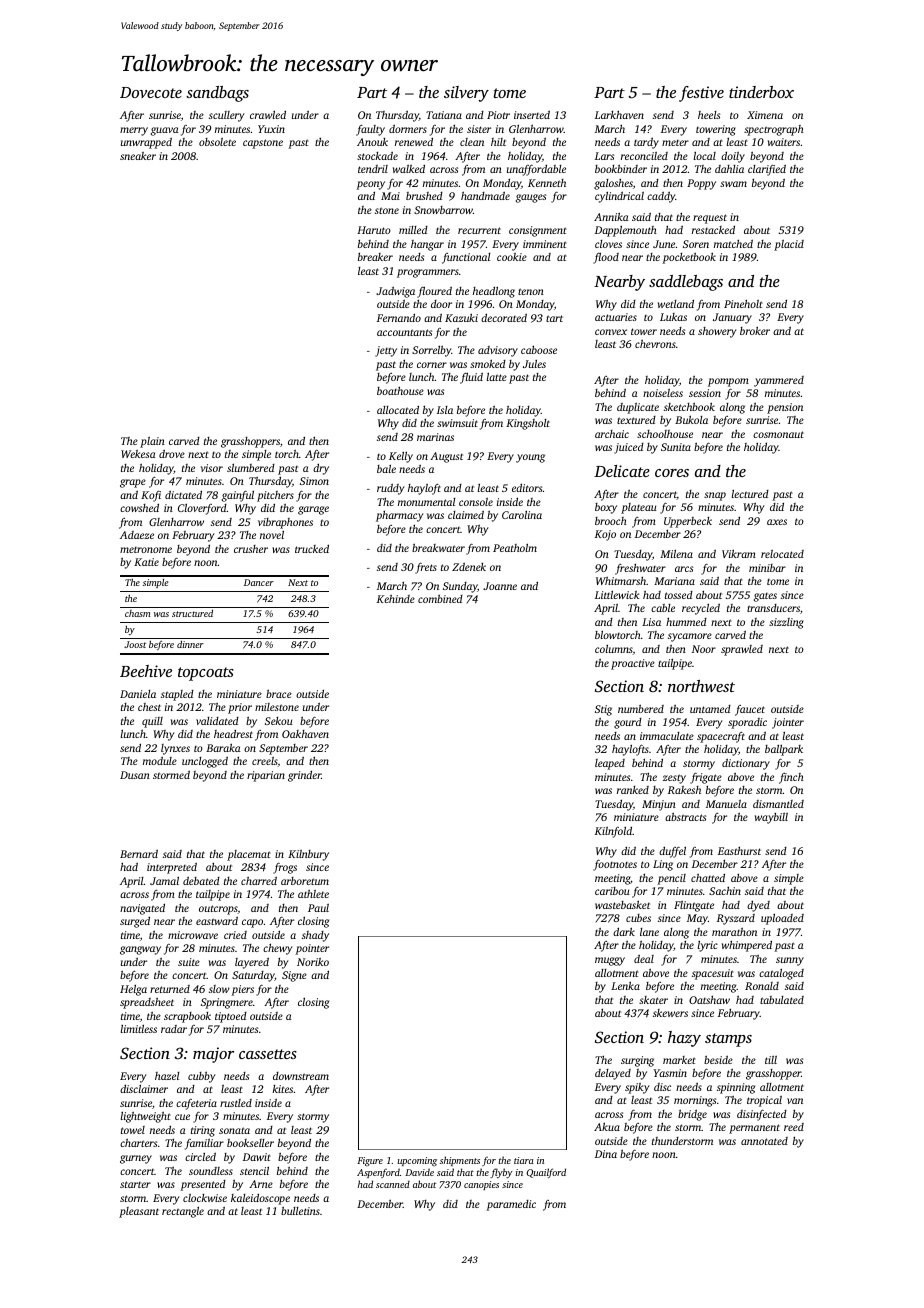 The image size is (924, 1308). Describe the element at coordinates (133, 990) in the page. I see `Helga` at that location.
